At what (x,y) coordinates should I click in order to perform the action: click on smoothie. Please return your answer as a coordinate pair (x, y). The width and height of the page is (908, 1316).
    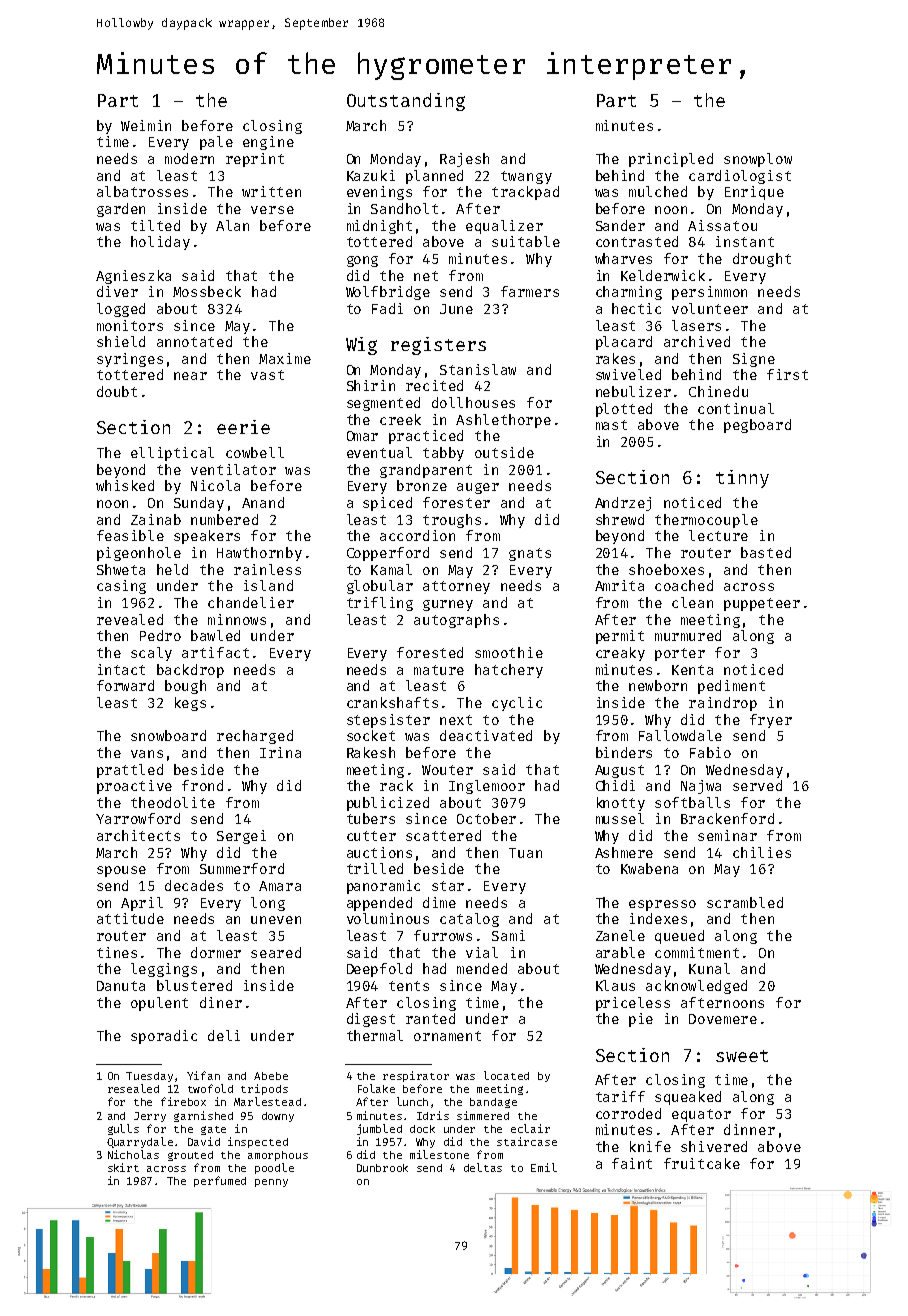
    Looking at the image, I should click on (509, 652).
